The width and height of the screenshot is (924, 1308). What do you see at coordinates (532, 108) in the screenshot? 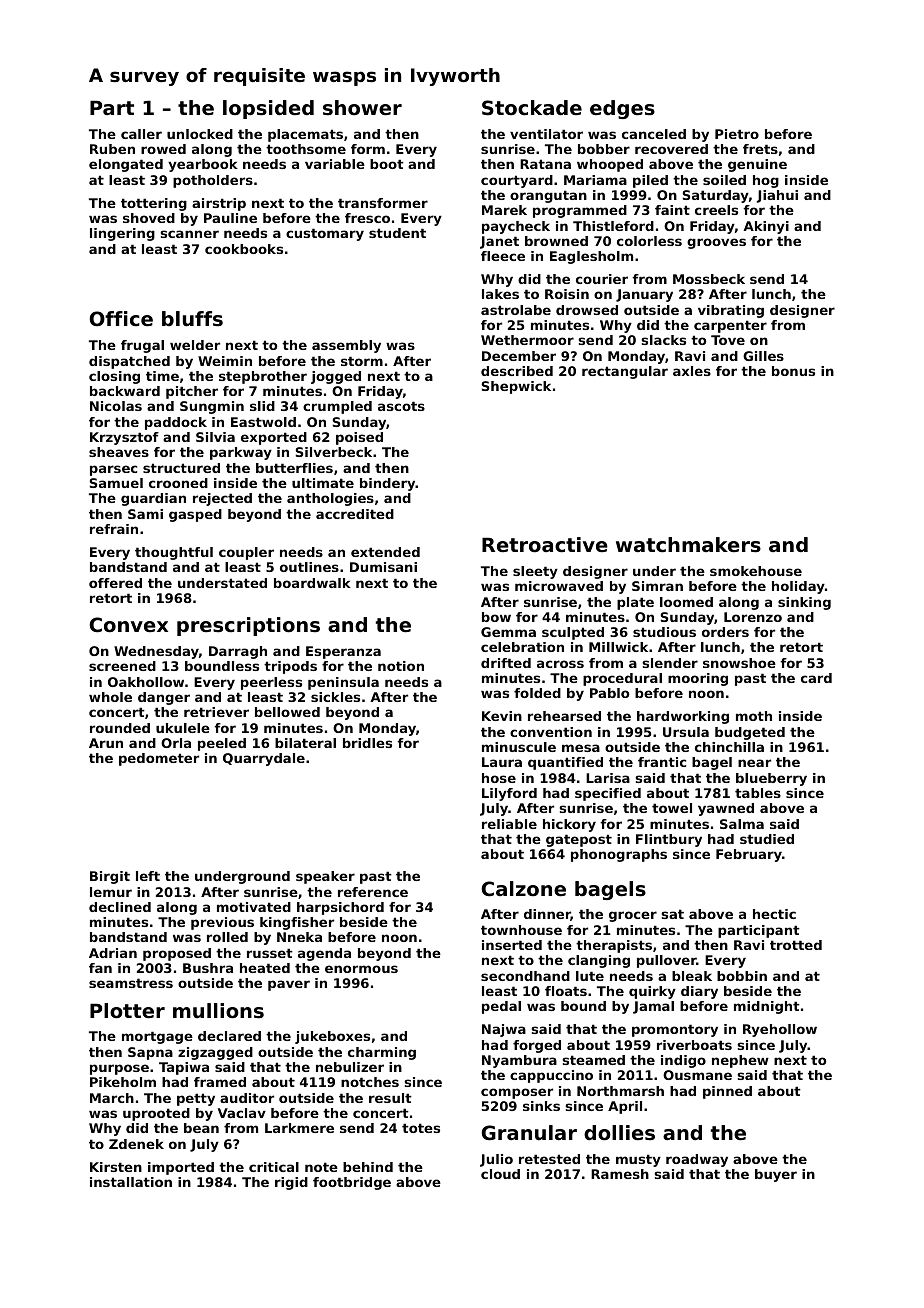
I see `Stockade` at bounding box center [532, 108].
